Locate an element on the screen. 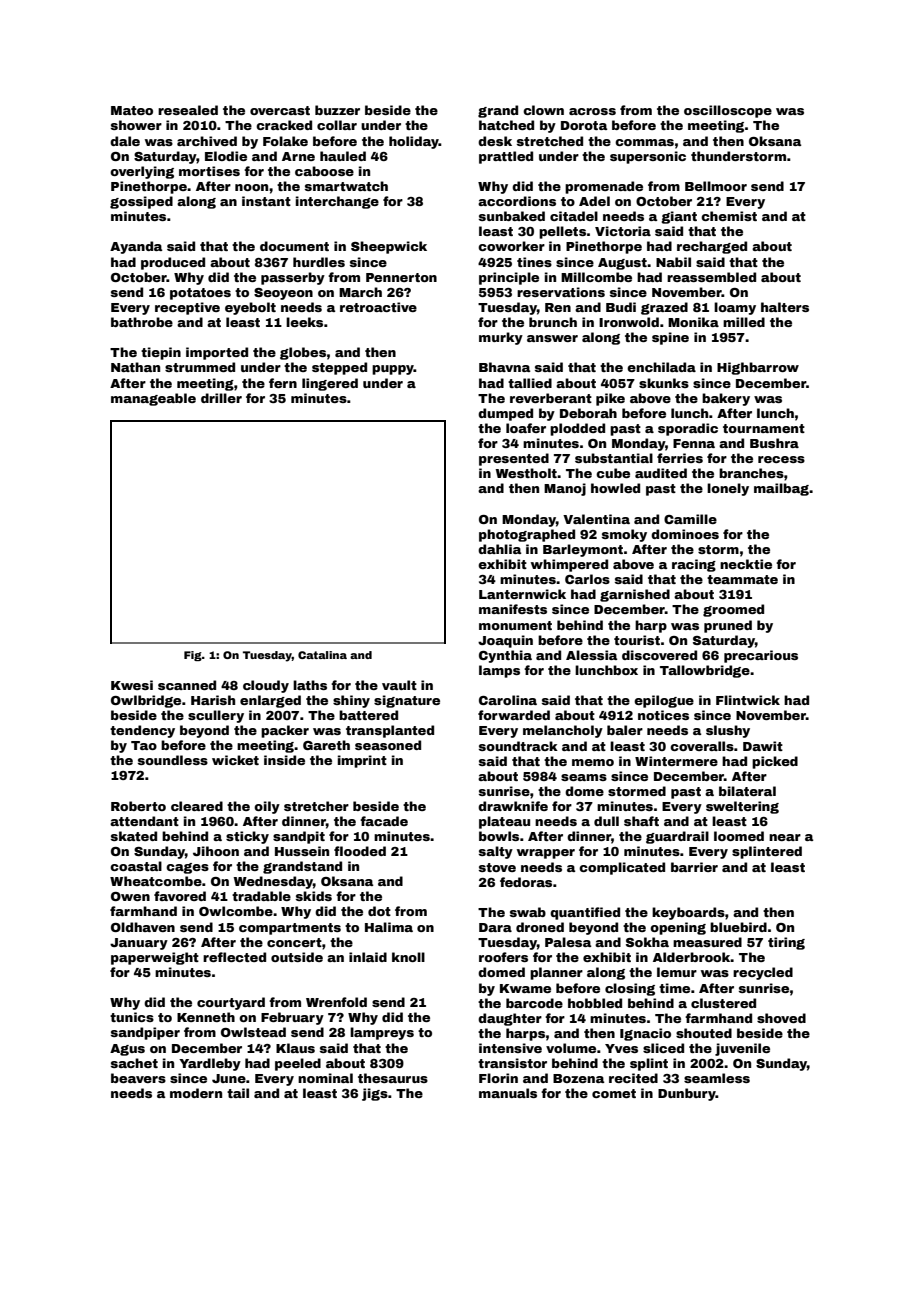  pellets is located at coordinates (562, 232).
